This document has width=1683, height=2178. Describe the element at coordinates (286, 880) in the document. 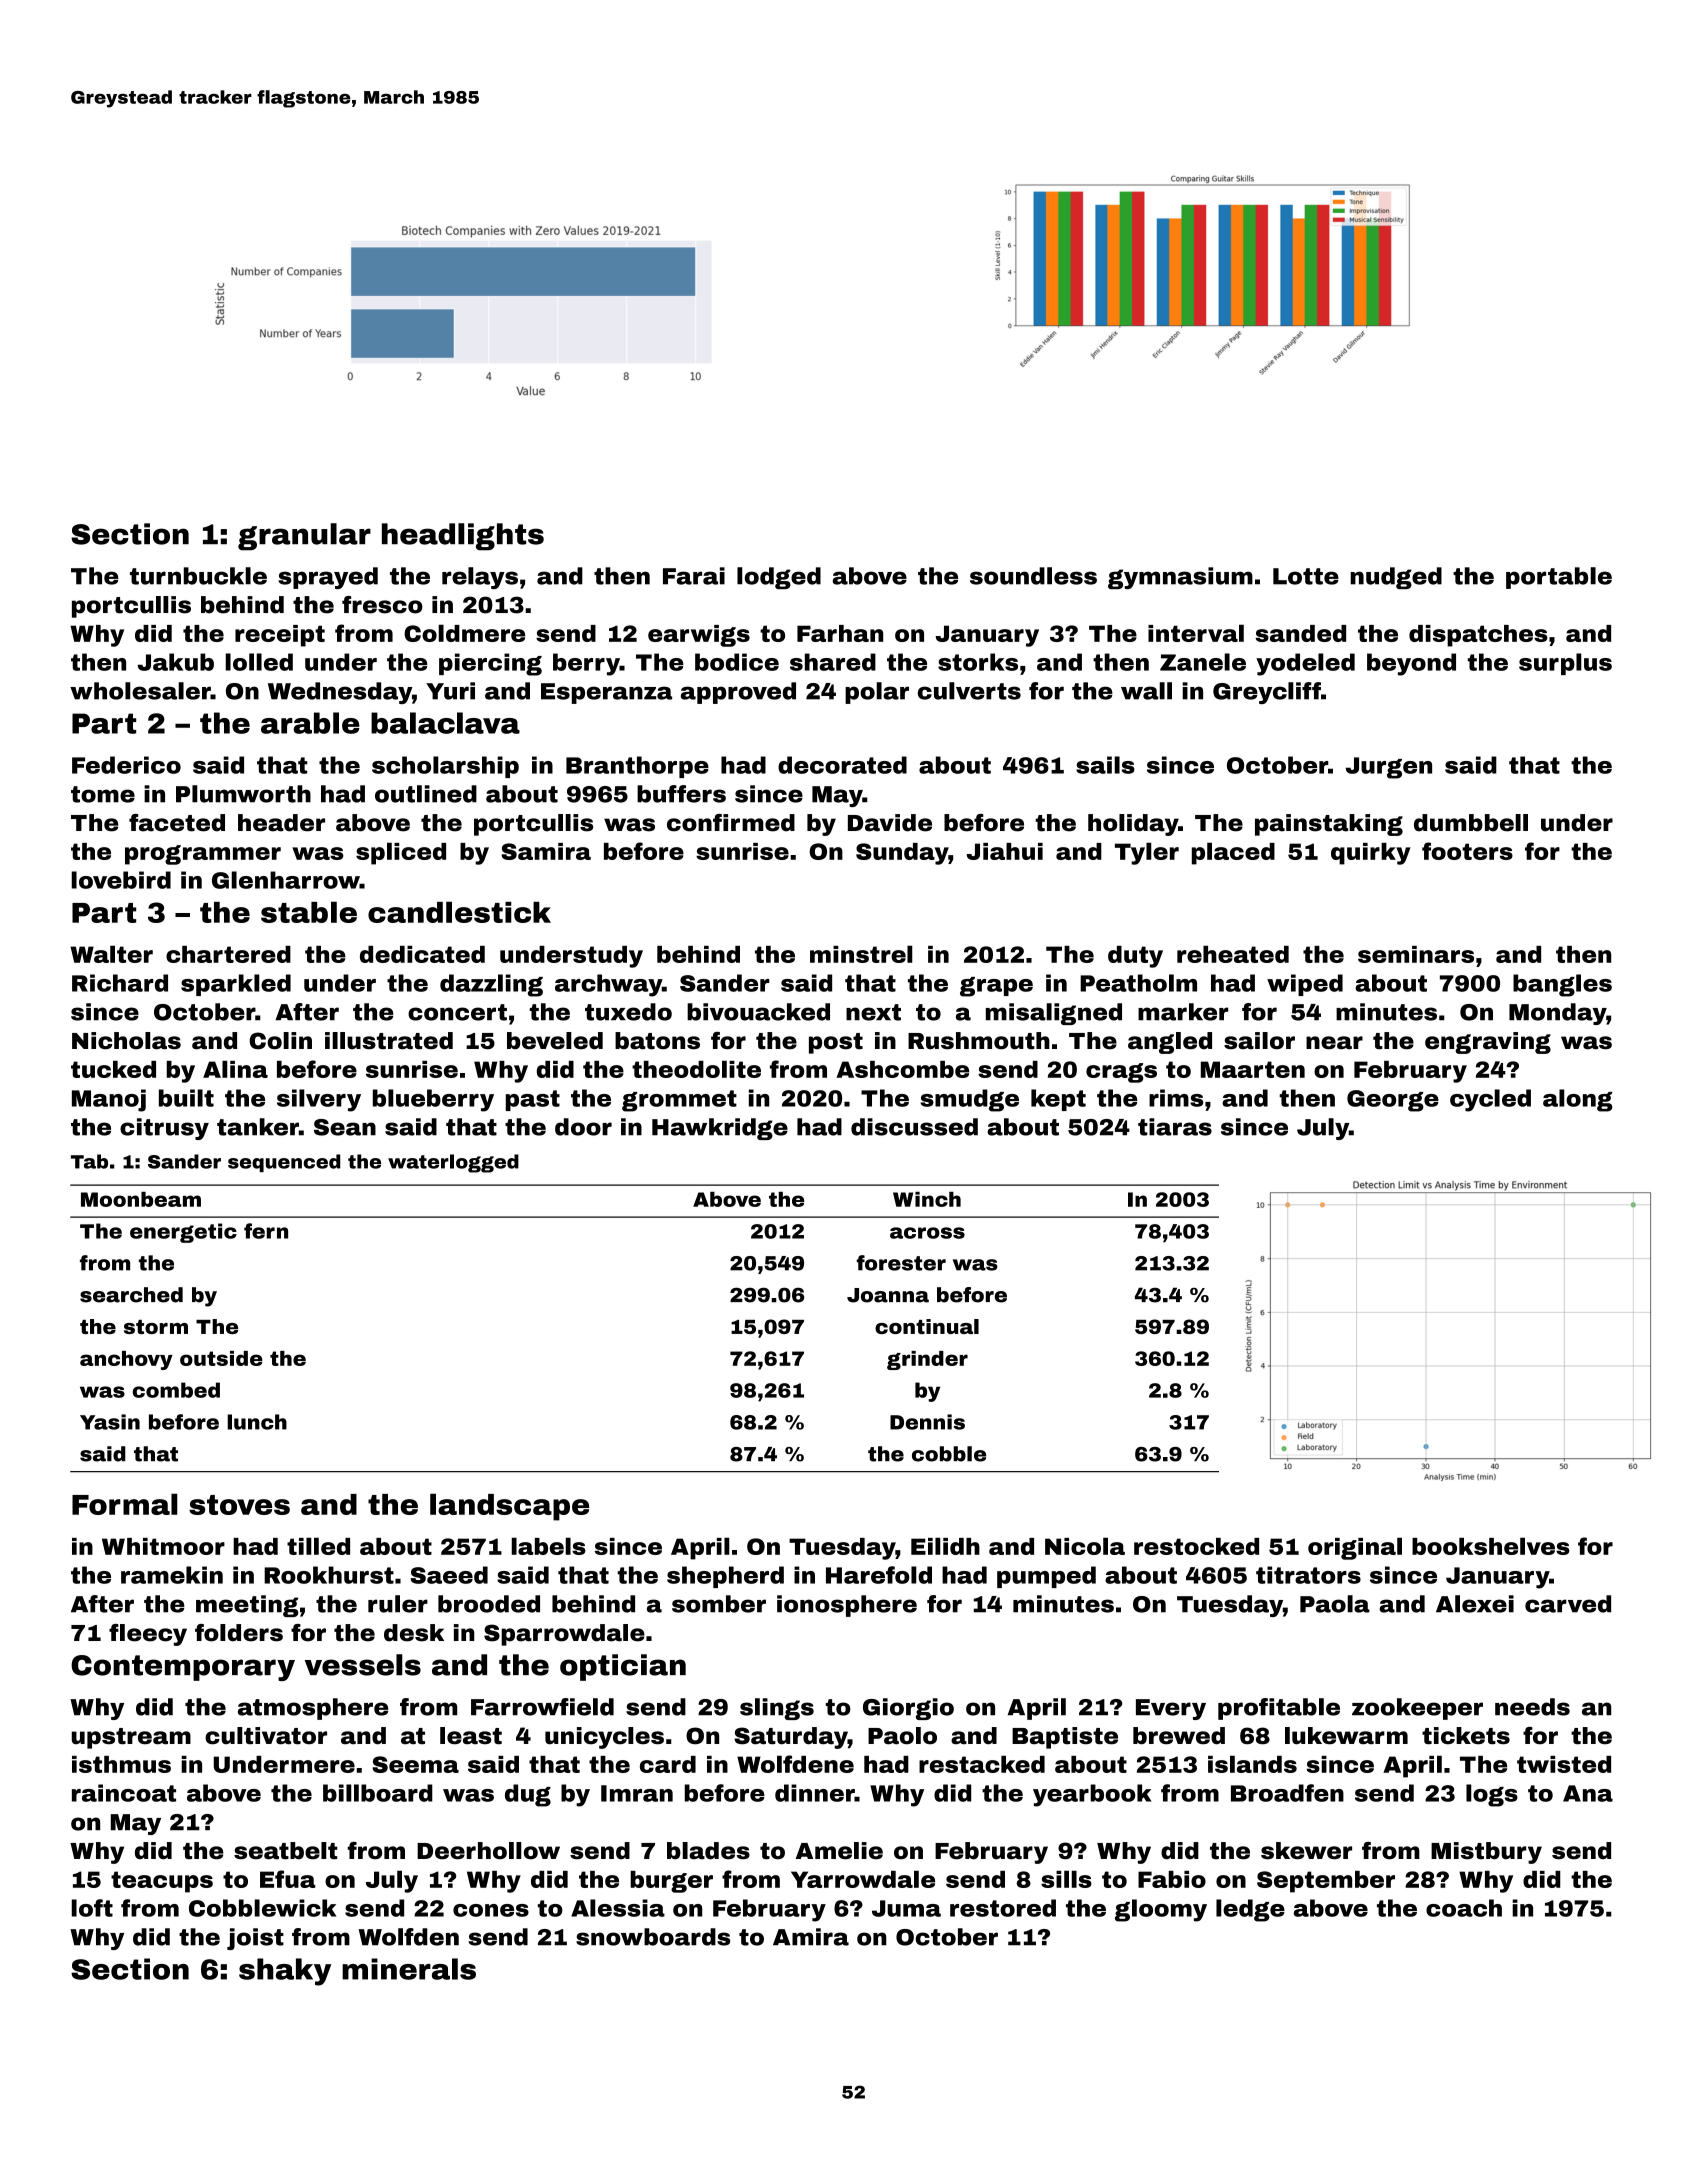

I see `Glenharrow` at that location.
